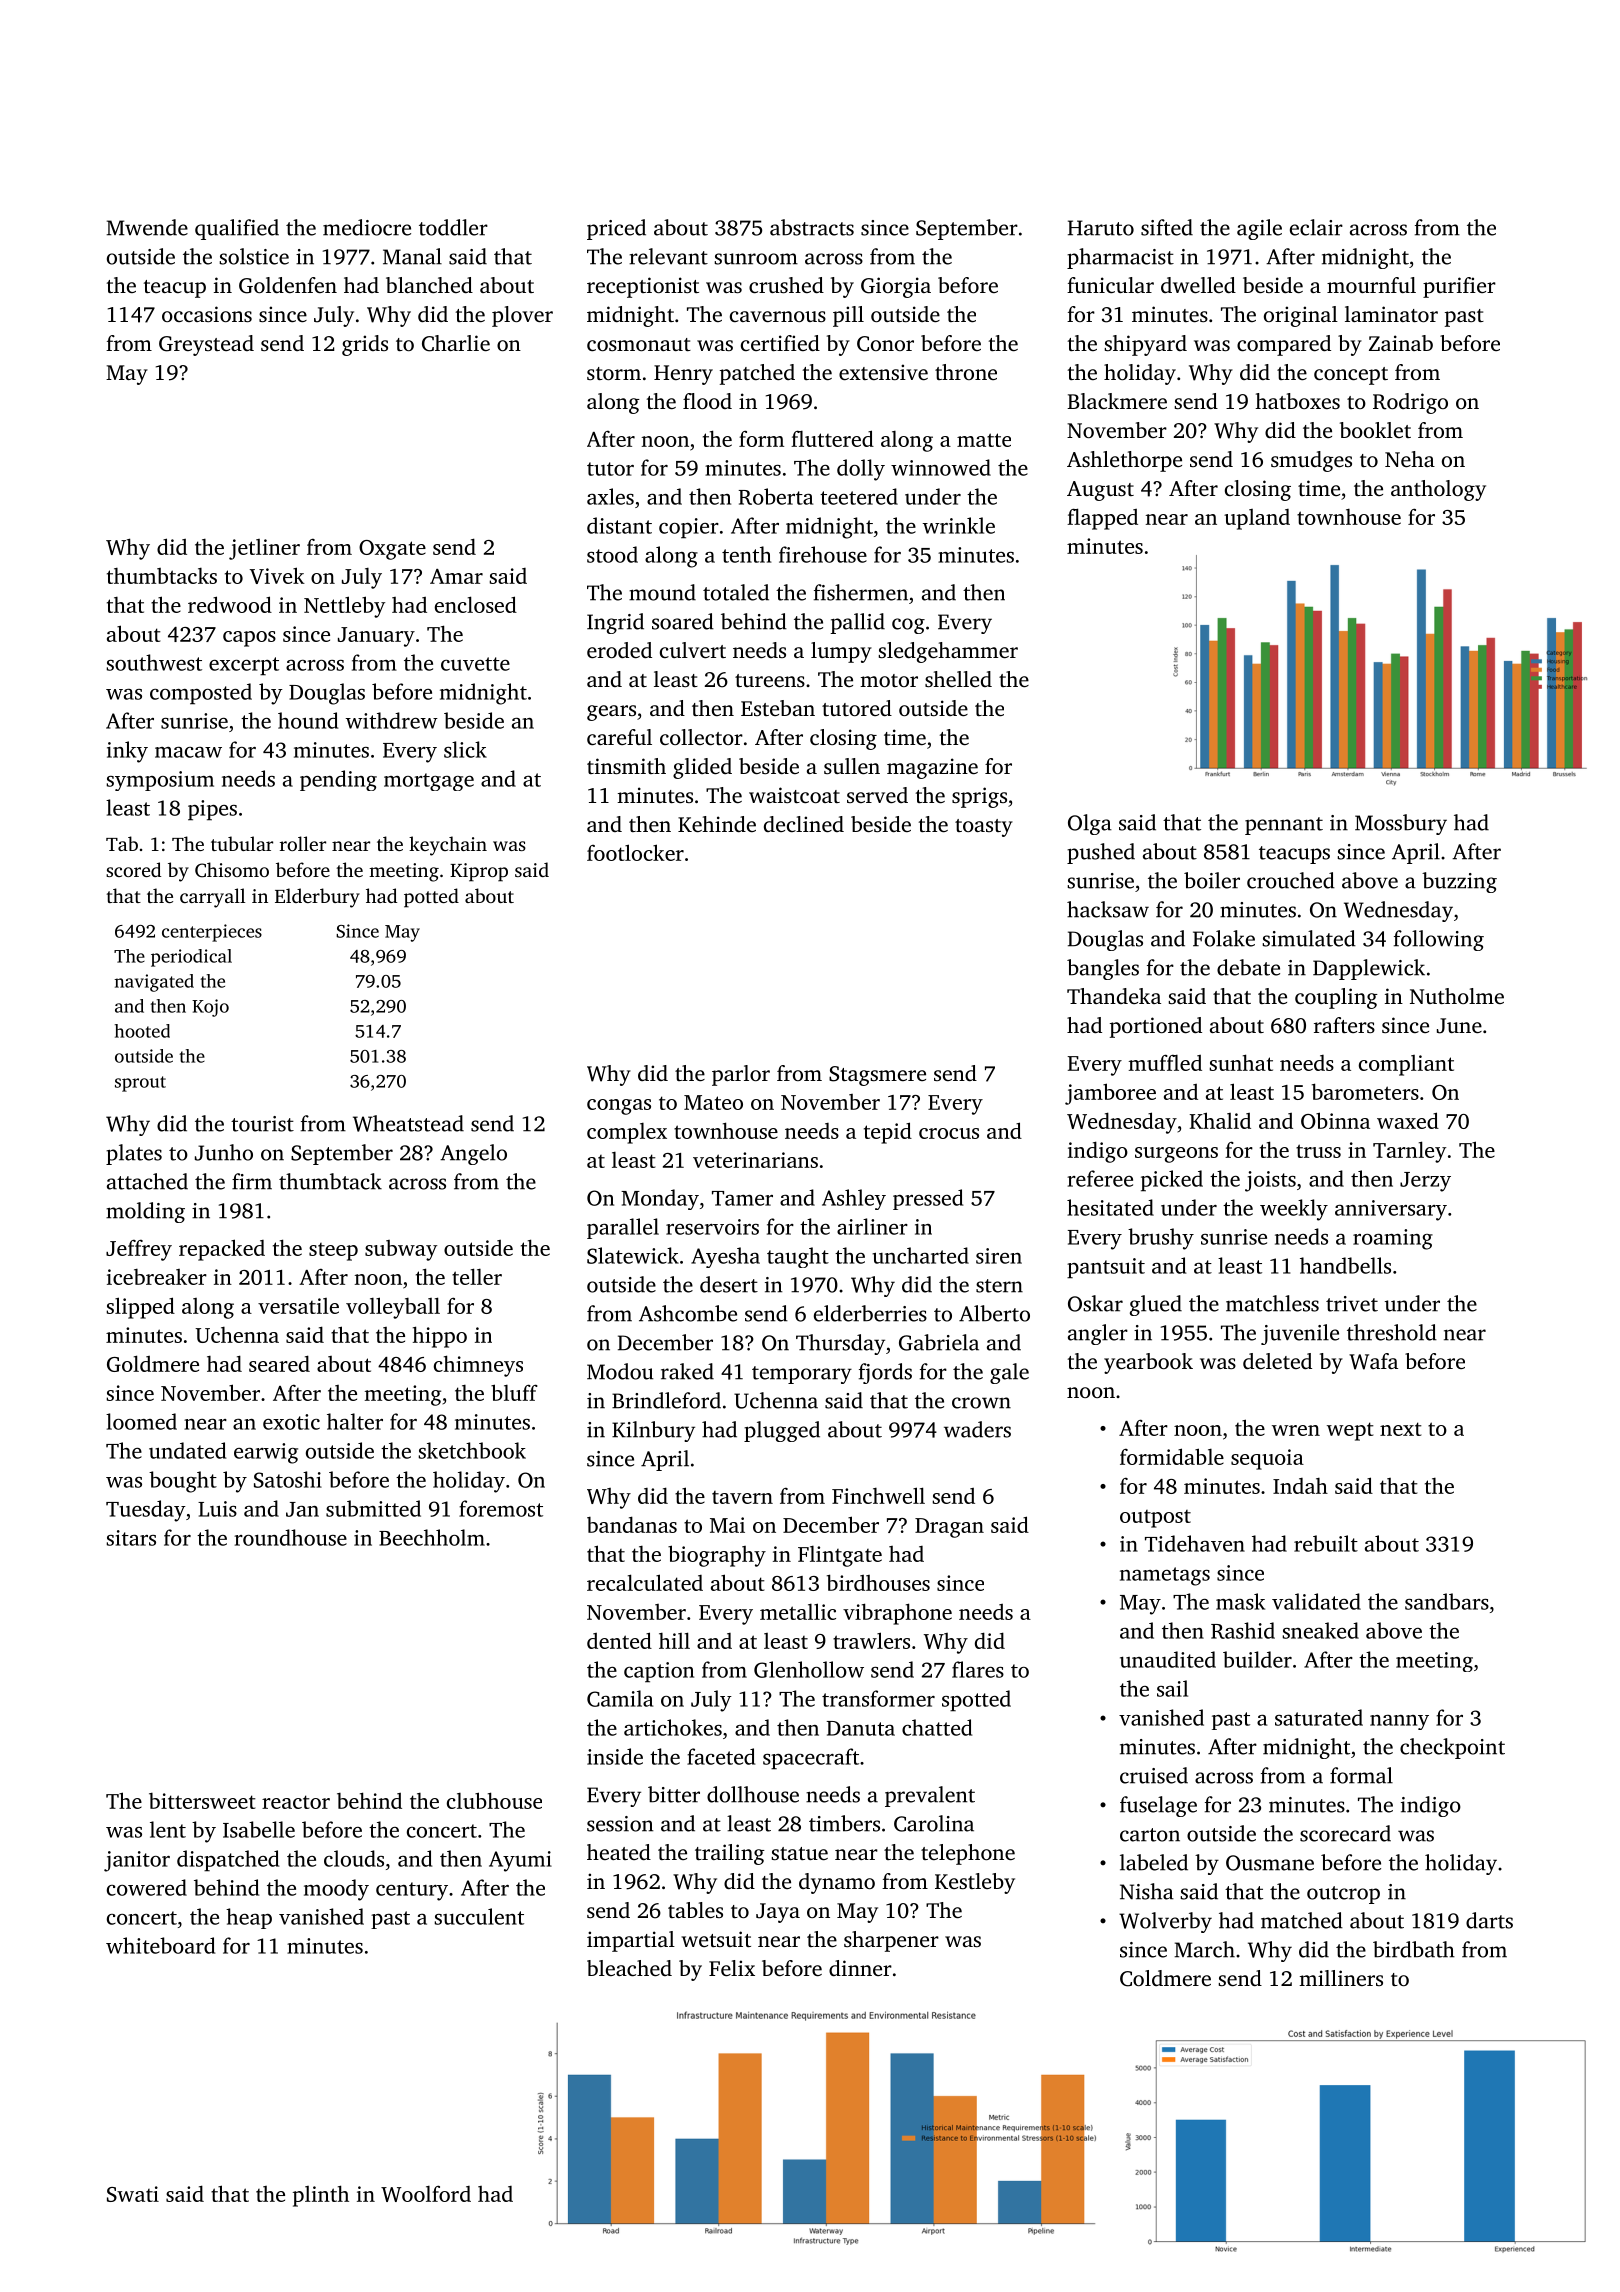 This page has height=2292, width=1620. Describe the element at coordinates (616, 229) in the page. I see `priced` at that location.
